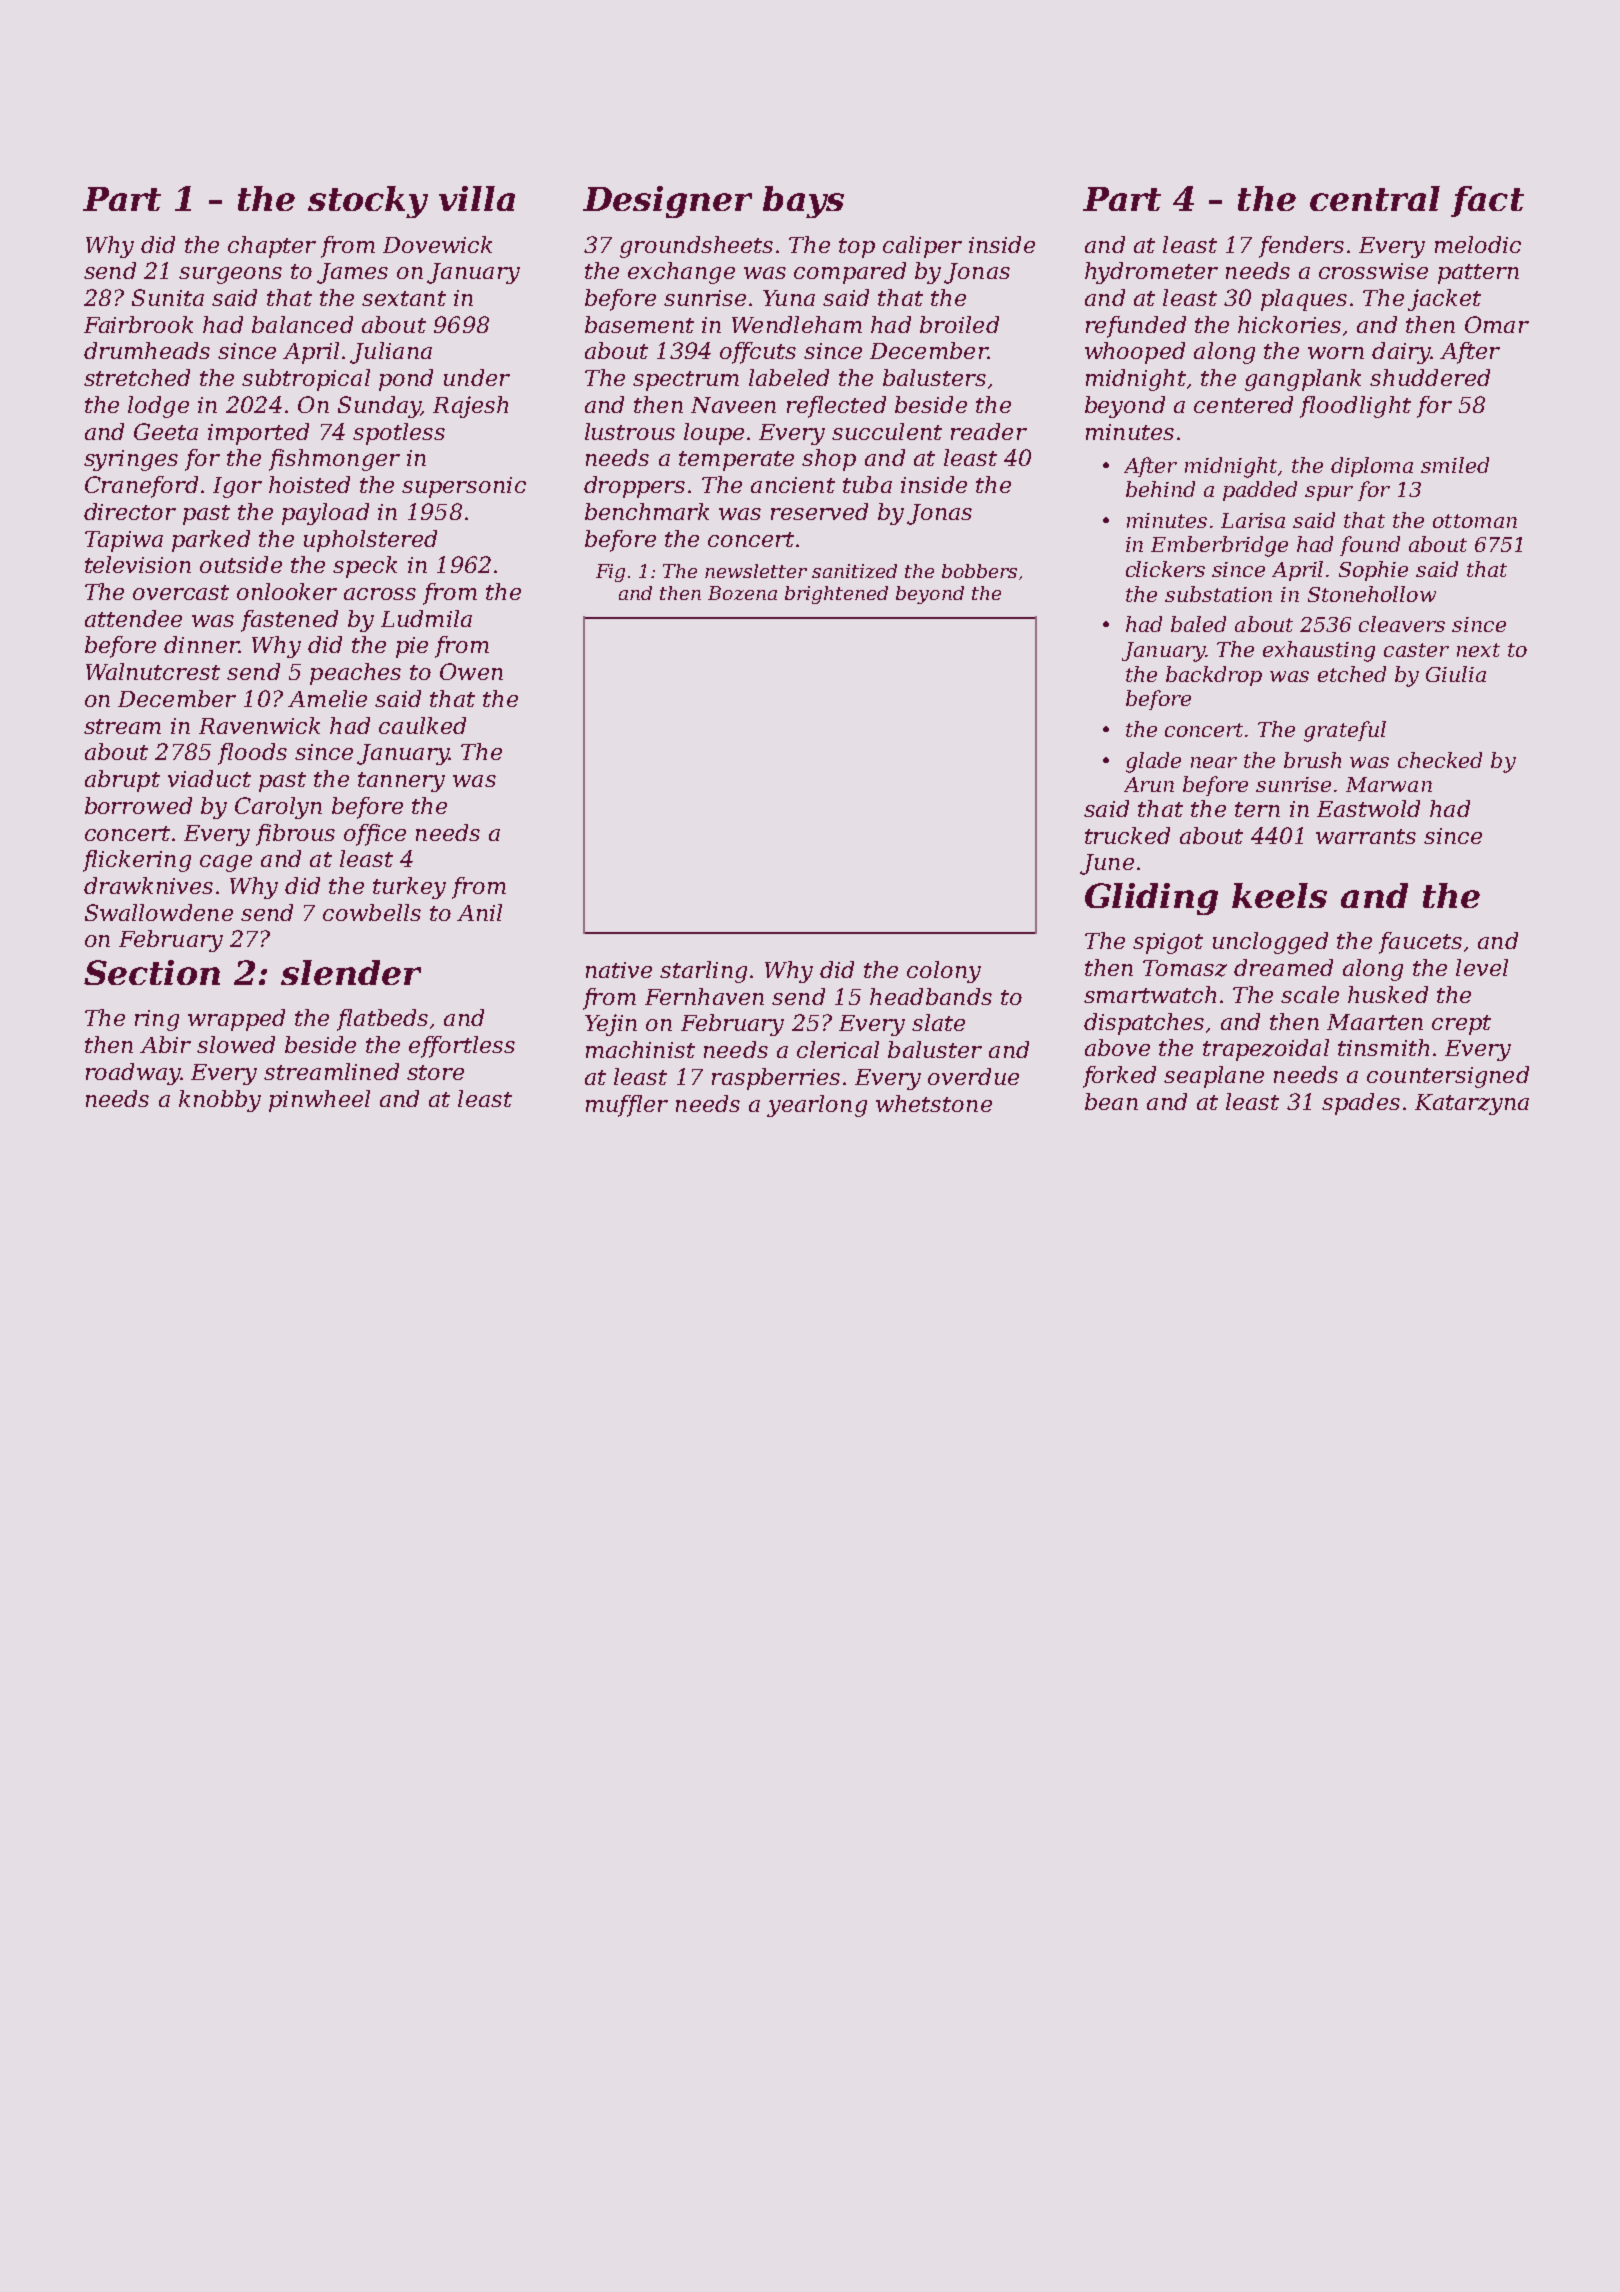  I want to click on Section, so click(152, 972).
